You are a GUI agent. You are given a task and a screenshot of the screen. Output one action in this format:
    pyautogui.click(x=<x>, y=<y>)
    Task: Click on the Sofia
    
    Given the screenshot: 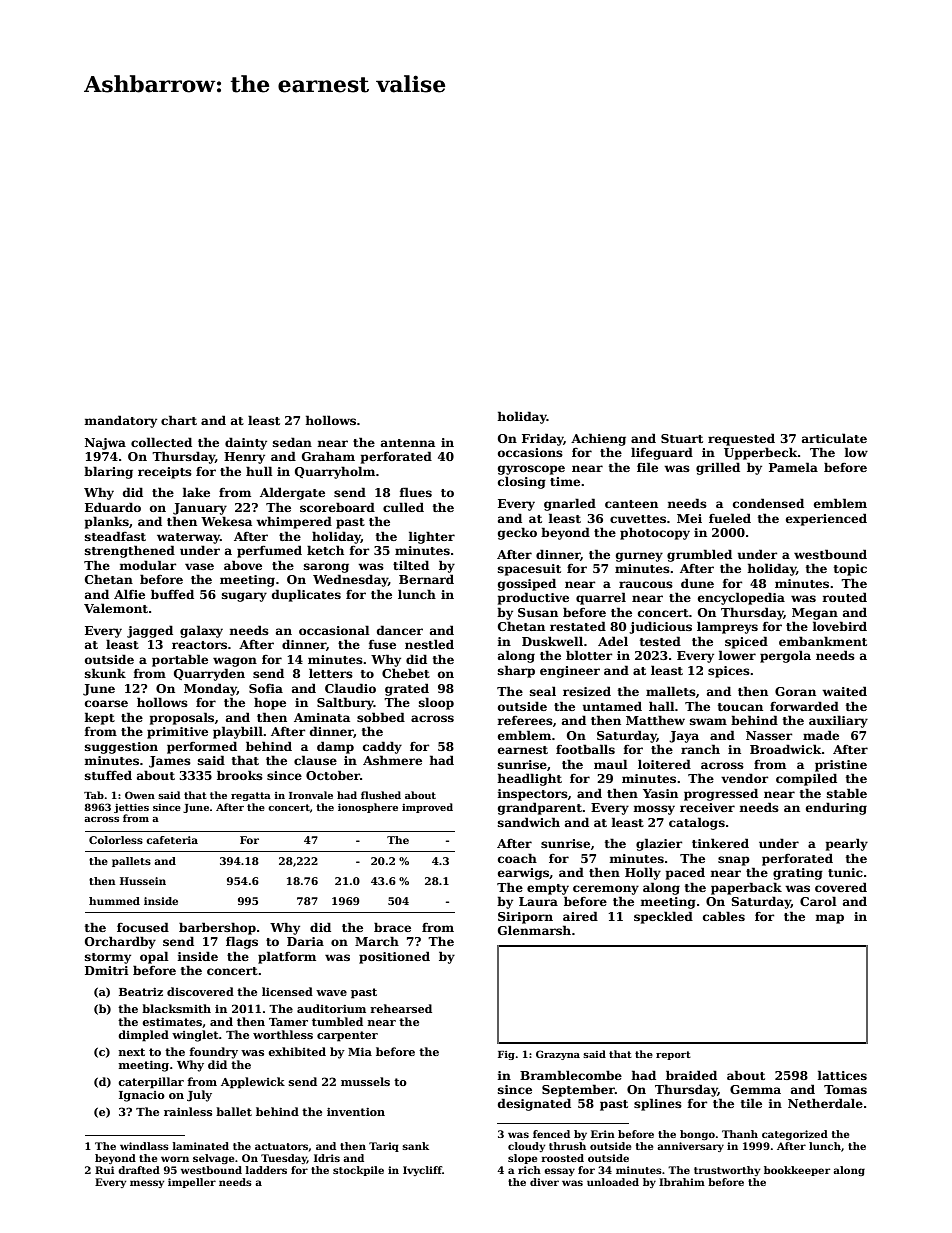 What is the action you would take?
    pyautogui.click(x=266, y=688)
